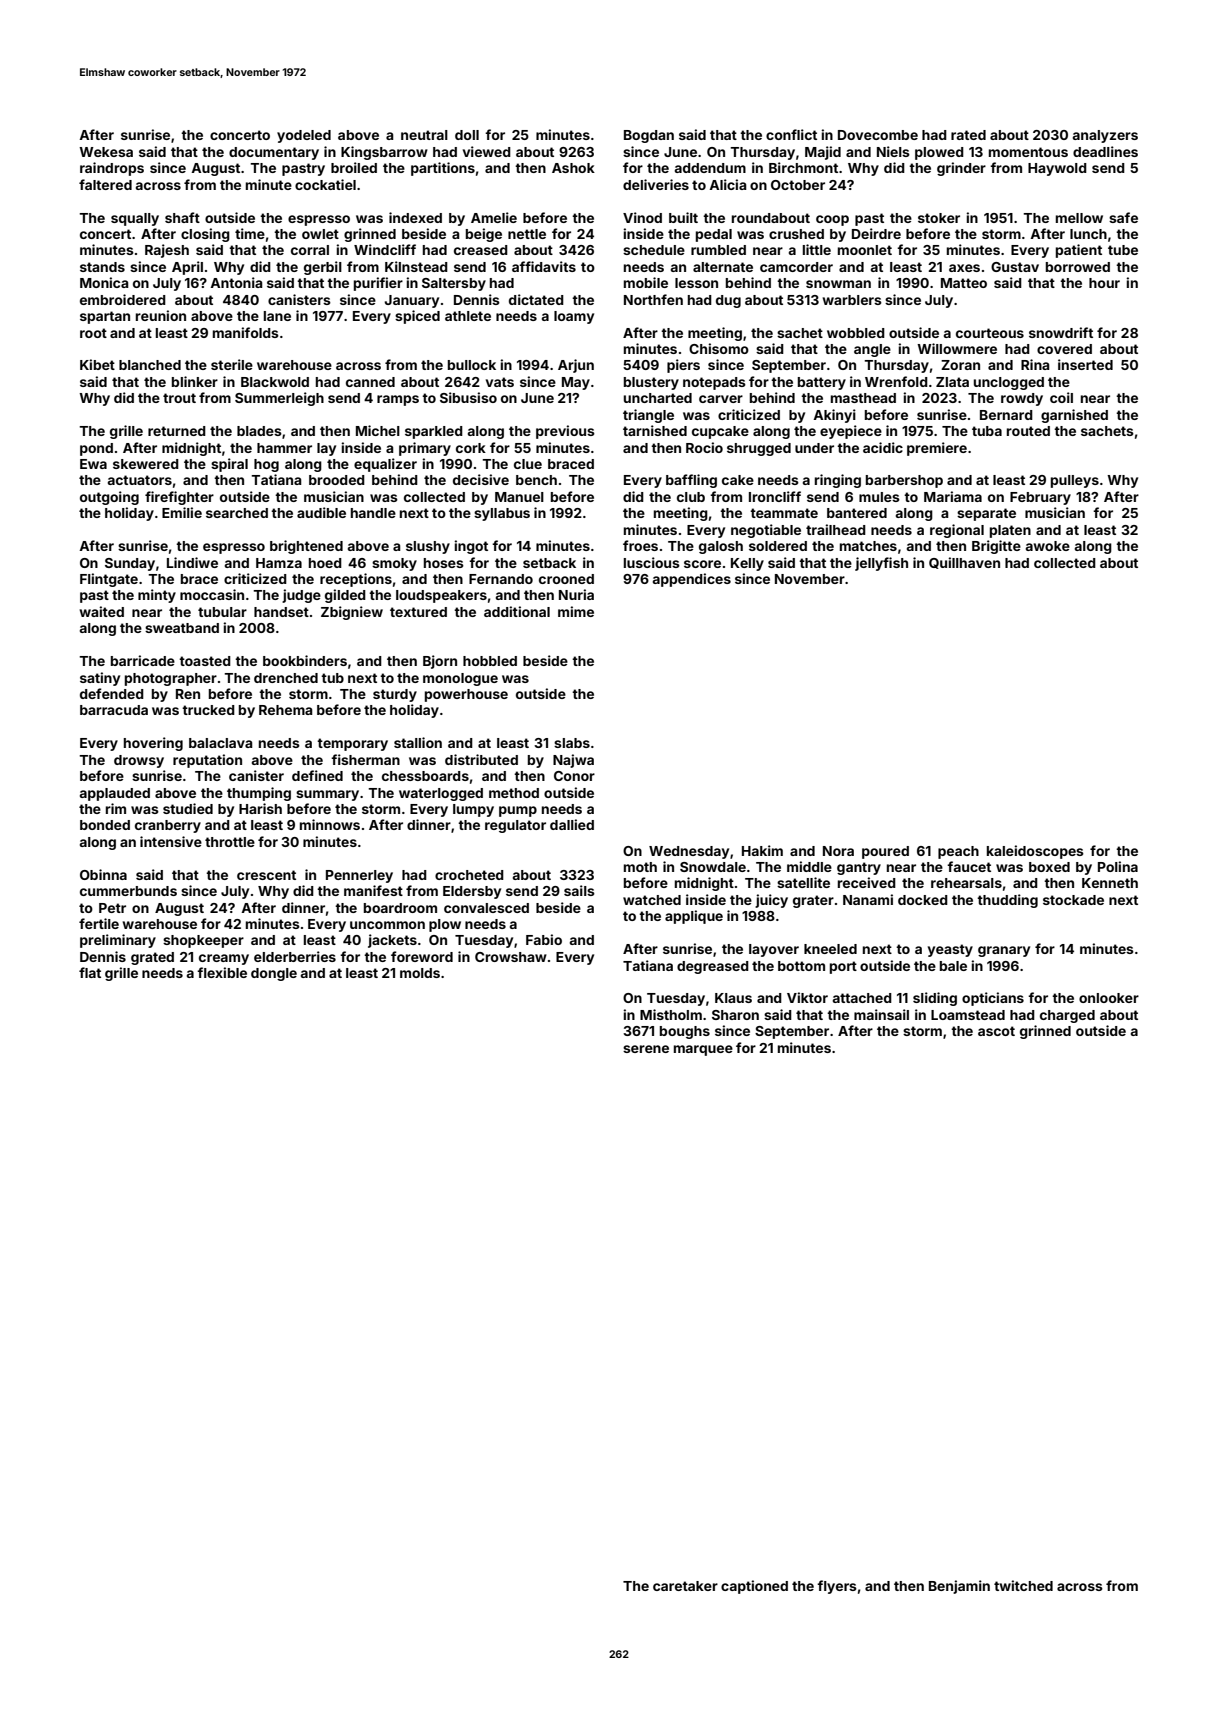  Describe the element at coordinates (1048, 546) in the screenshot. I see `awoke` at that location.
